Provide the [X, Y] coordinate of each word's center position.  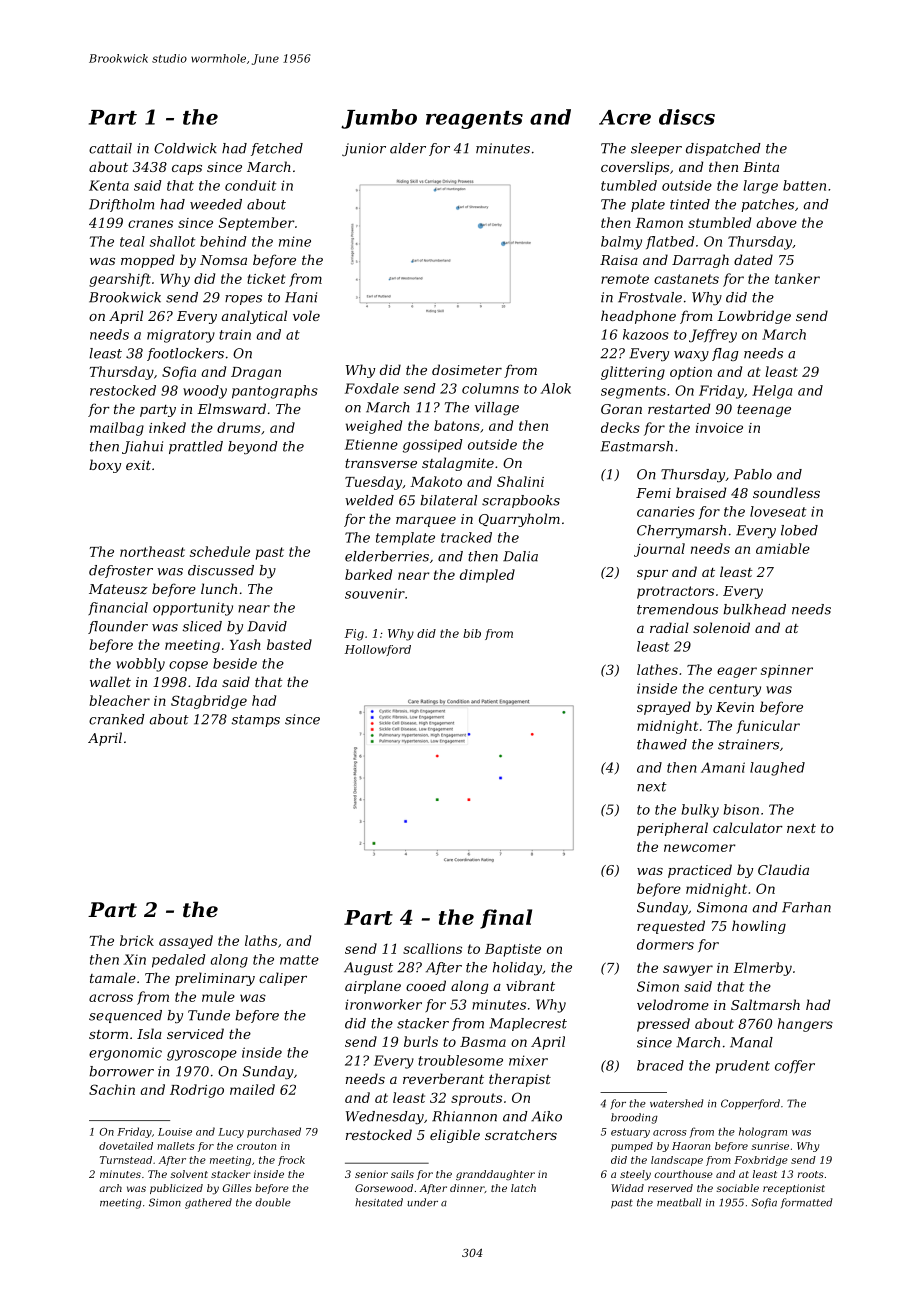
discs [687, 117]
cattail [110, 148]
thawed [662, 744]
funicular [768, 727]
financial [118, 608]
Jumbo [379, 119]
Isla [149, 1033]
